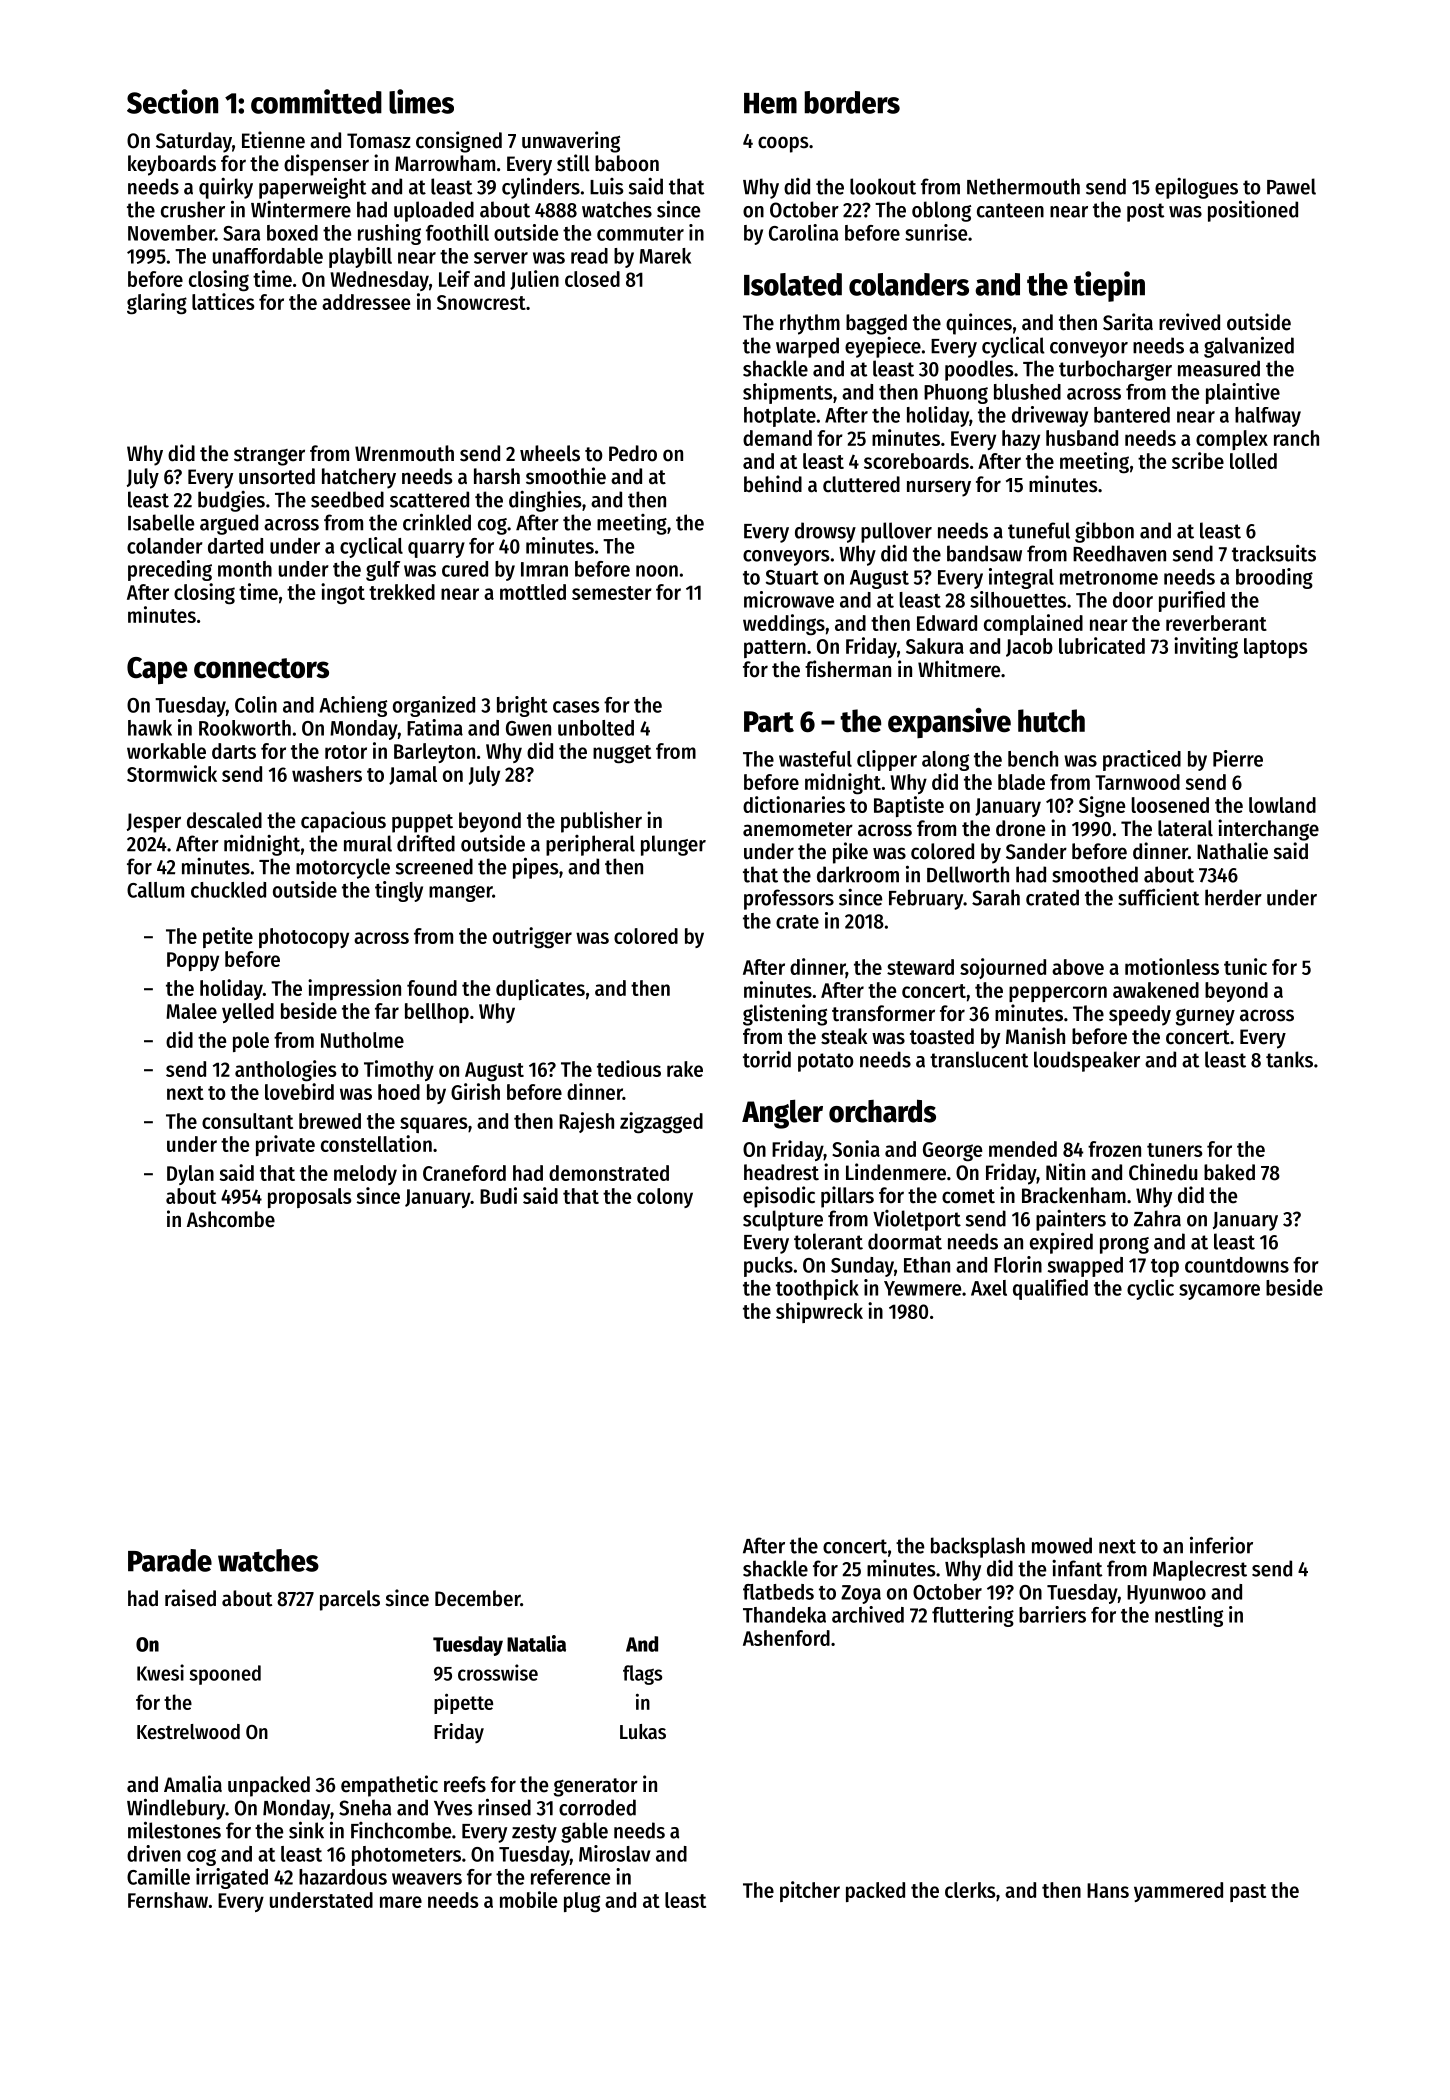  What do you see at coordinates (540, 989) in the document?
I see `duplicates` at bounding box center [540, 989].
